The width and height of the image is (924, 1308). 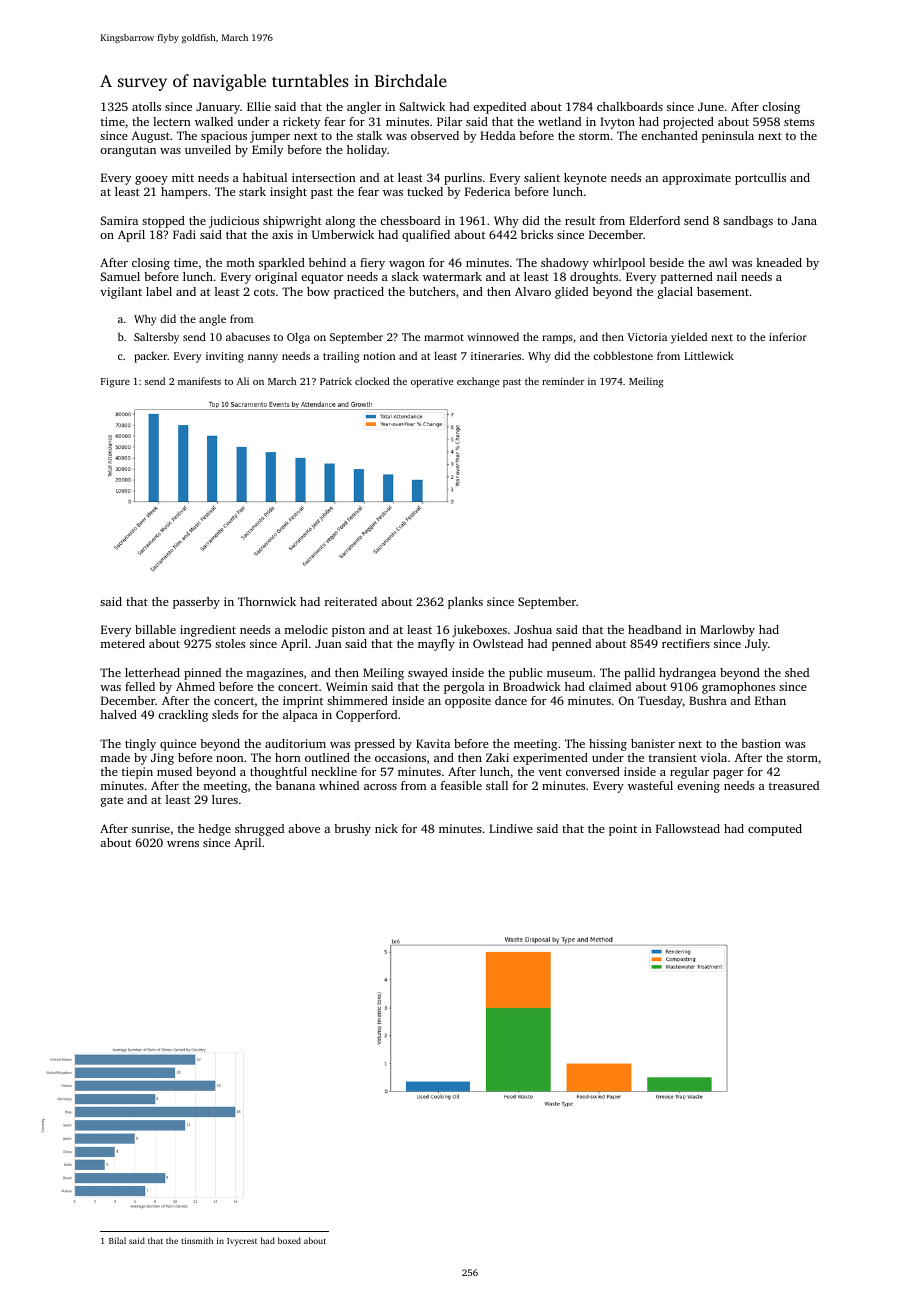 What do you see at coordinates (630, 106) in the image?
I see `chalkboards` at bounding box center [630, 106].
